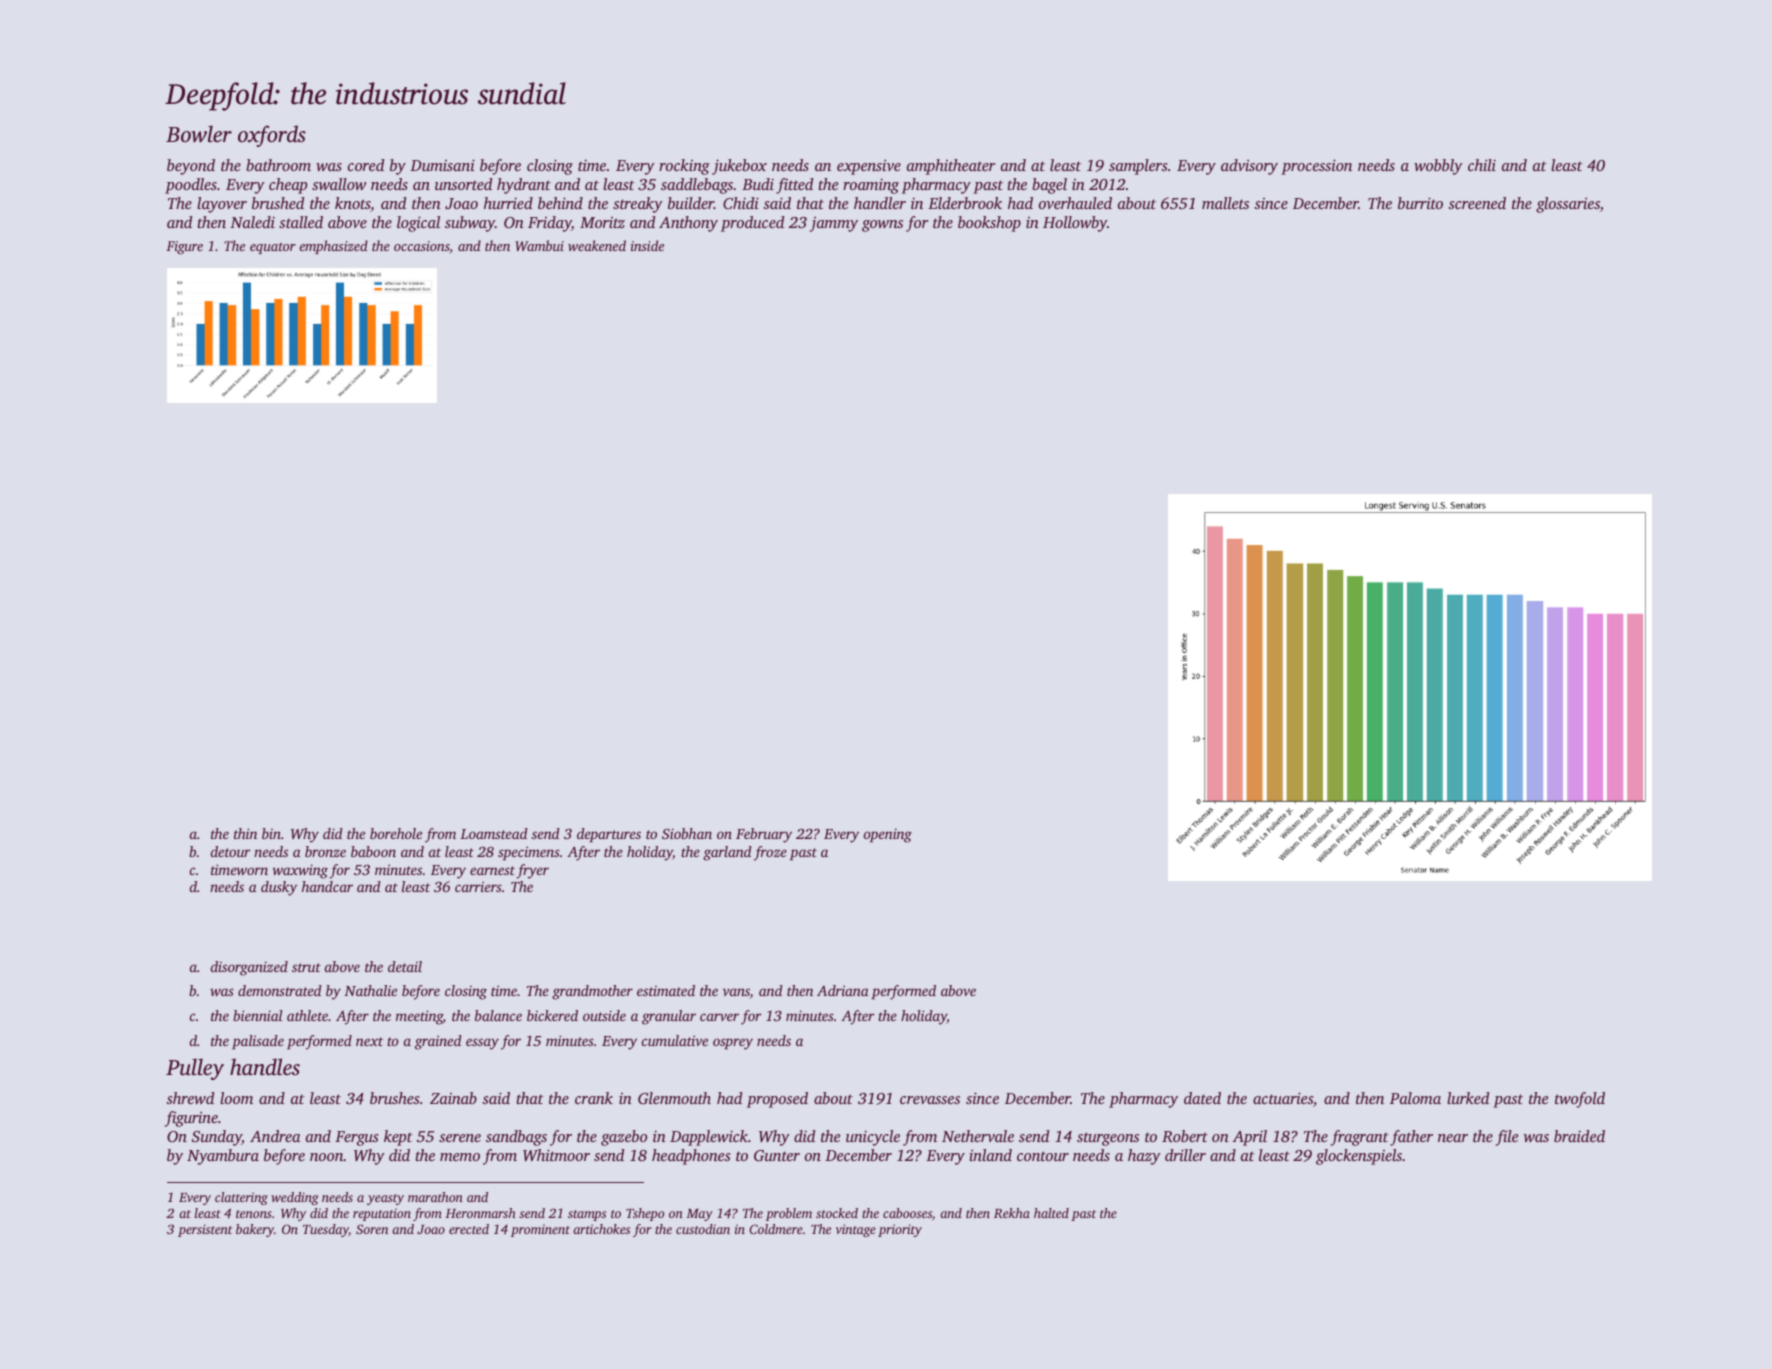 The width and height of the page is (1772, 1369). Describe the element at coordinates (1316, 167) in the page. I see `procession` at that location.
